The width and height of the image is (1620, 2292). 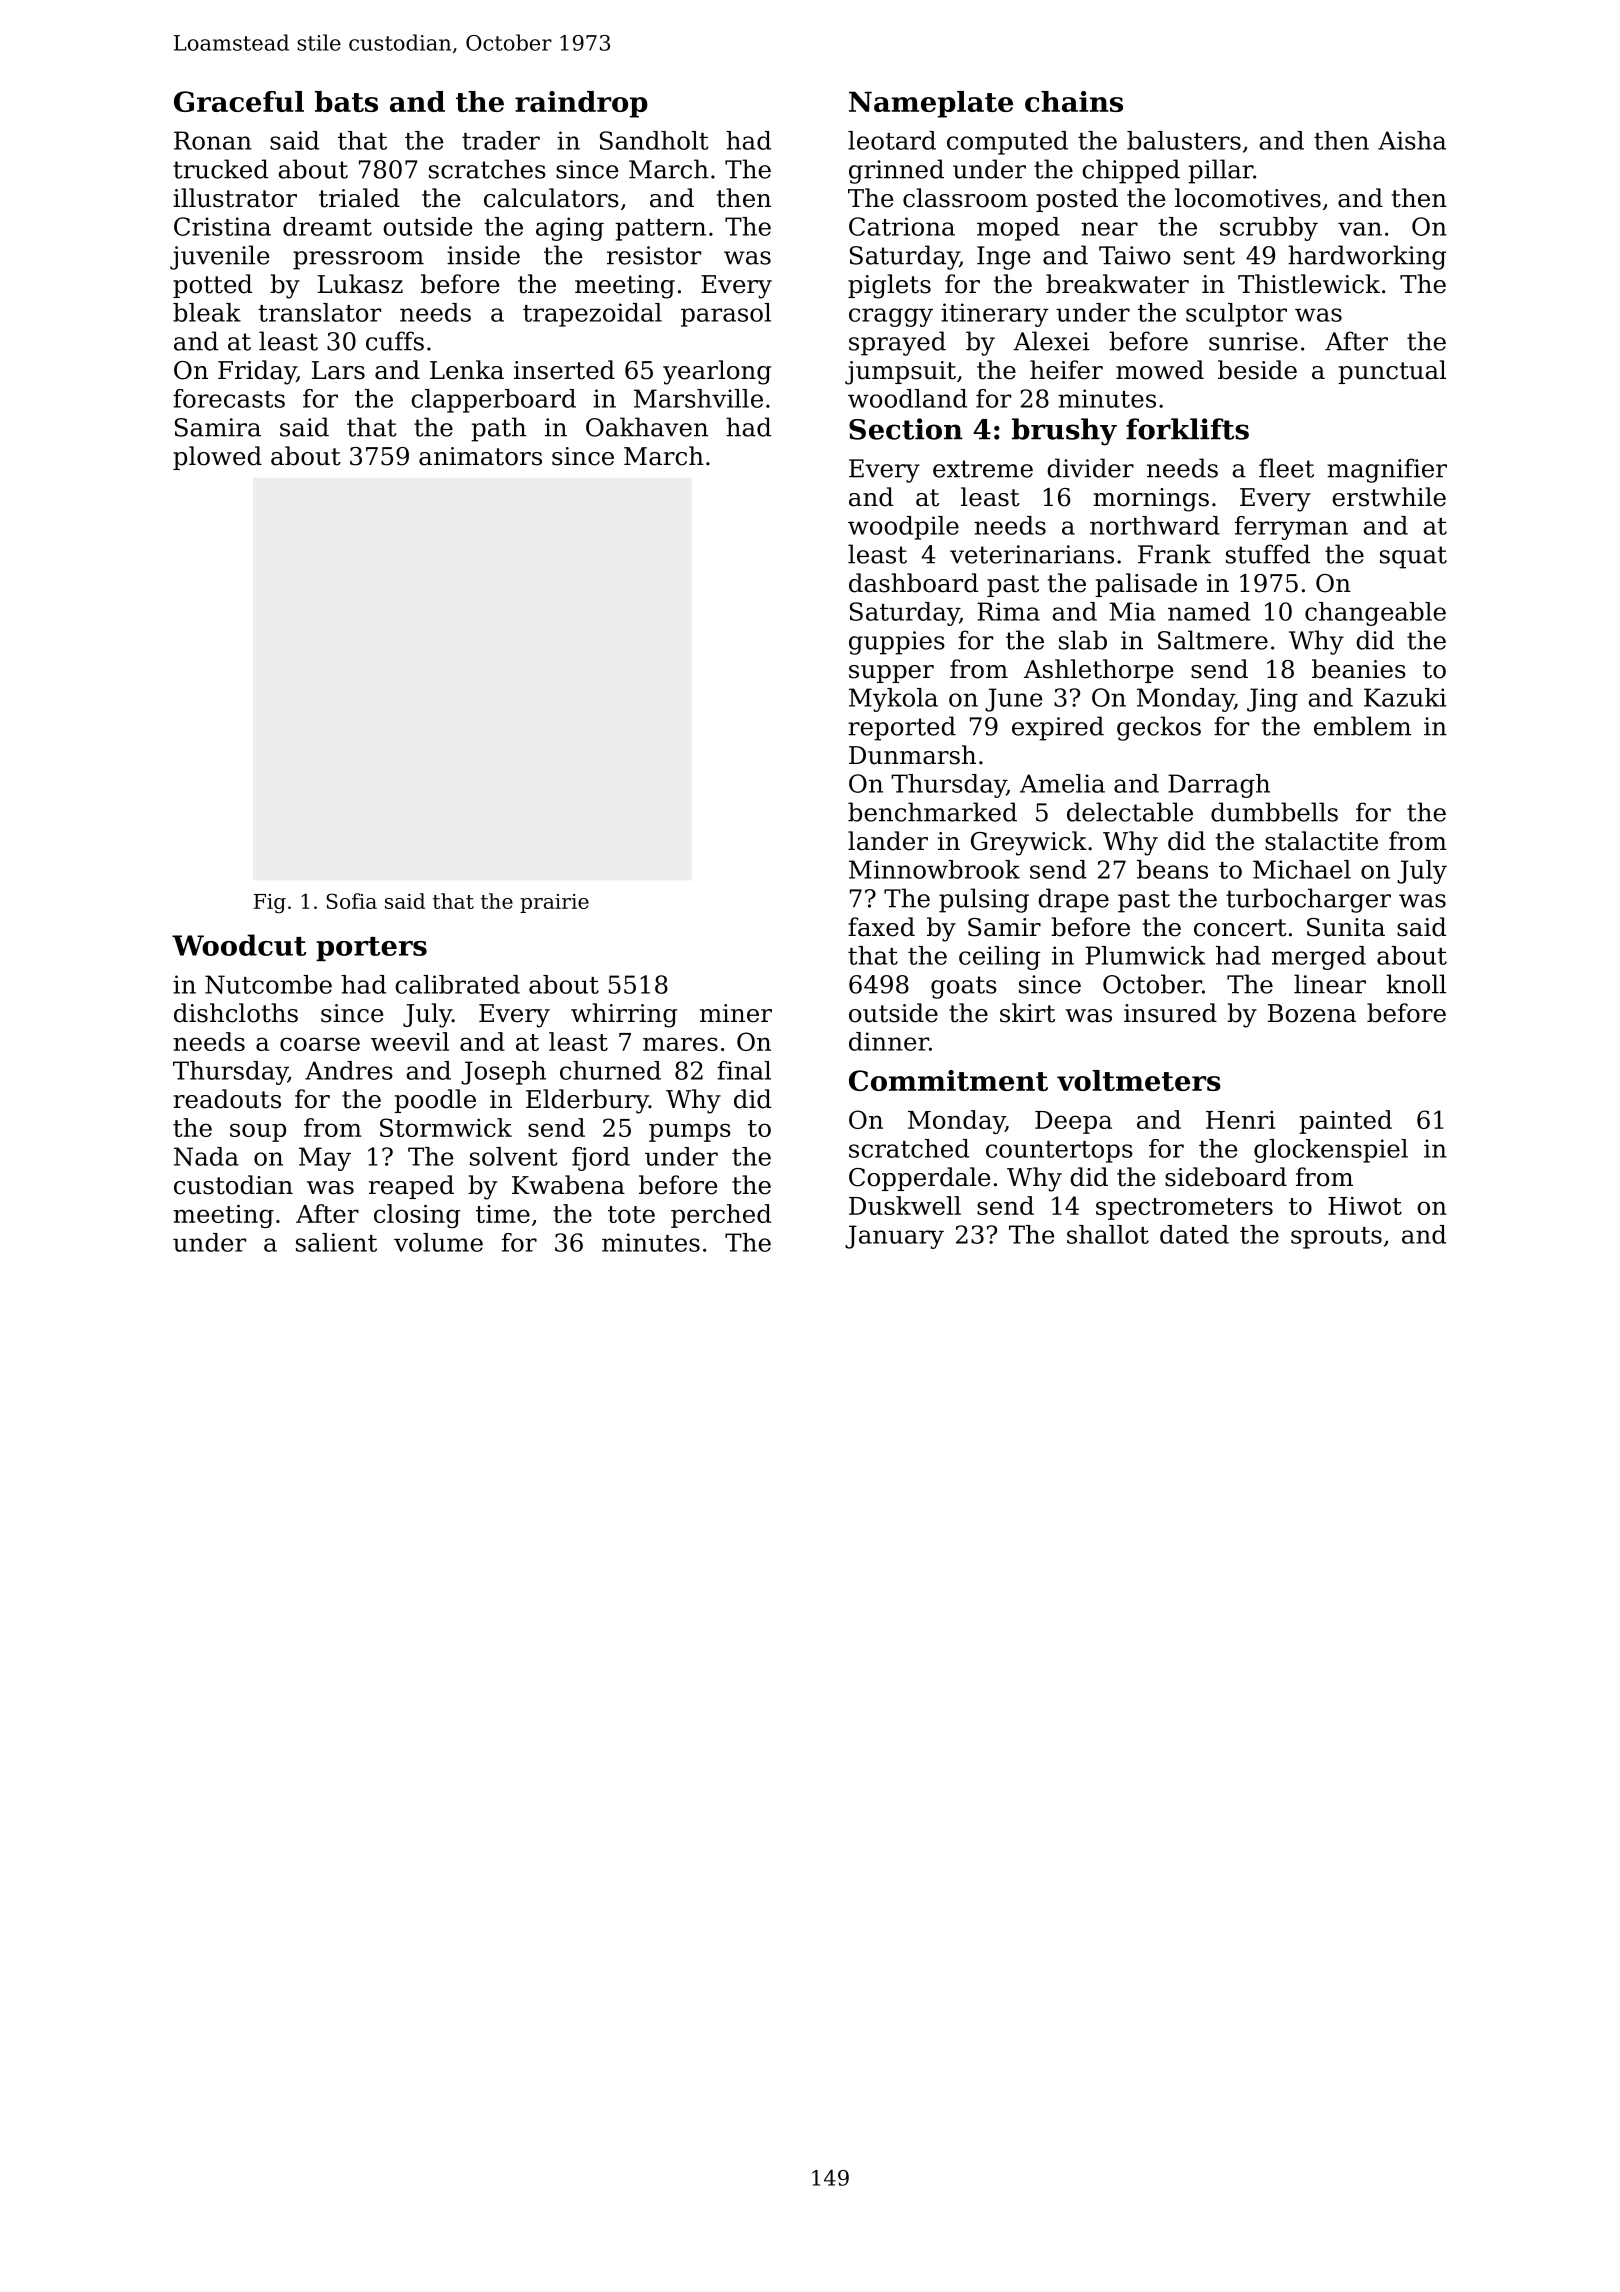 I want to click on dashboard, so click(x=913, y=583).
